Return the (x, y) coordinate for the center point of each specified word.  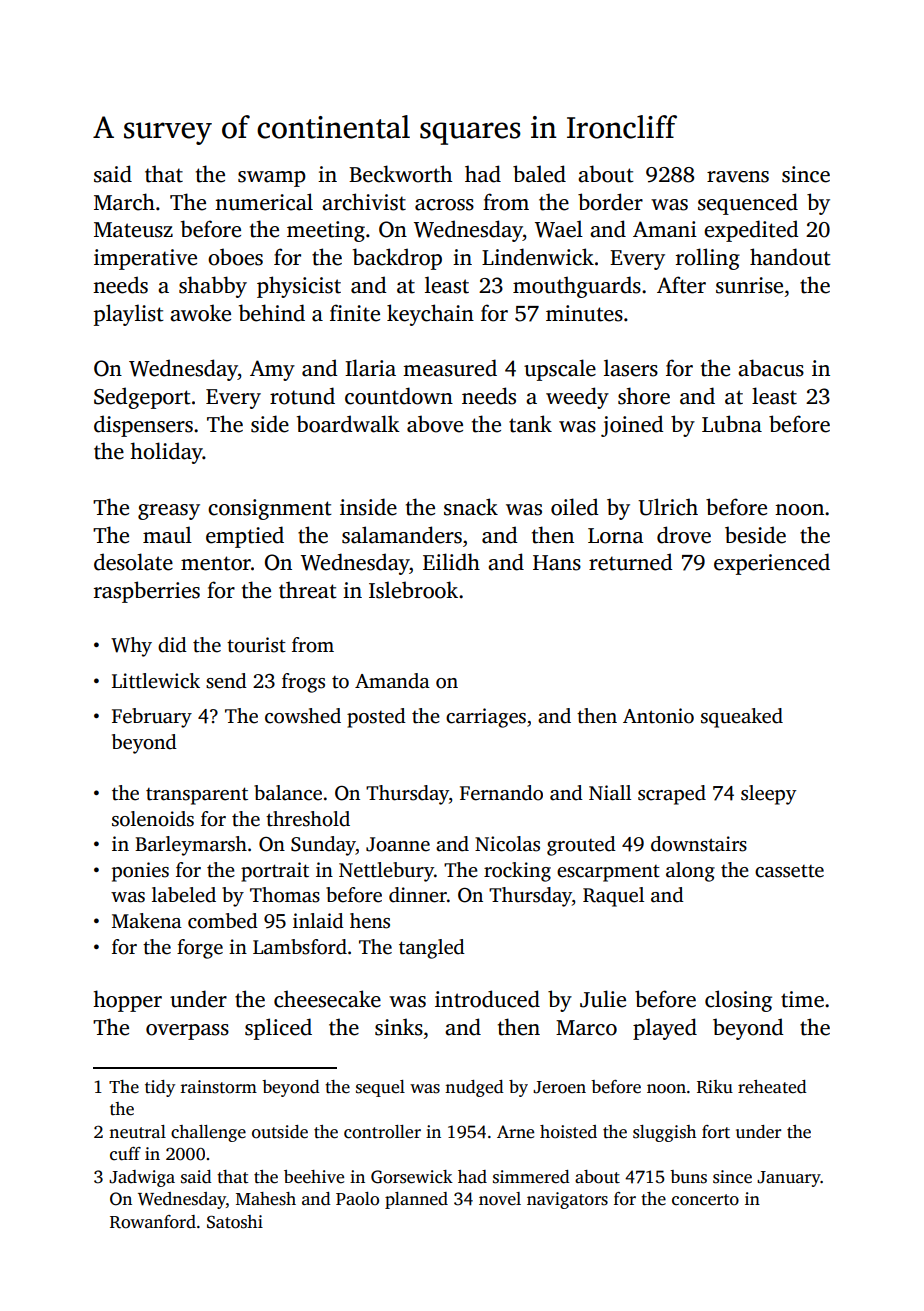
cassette (789, 871)
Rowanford (153, 1222)
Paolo (357, 1199)
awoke (200, 313)
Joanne (398, 844)
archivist (364, 202)
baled (539, 174)
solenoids (153, 819)
